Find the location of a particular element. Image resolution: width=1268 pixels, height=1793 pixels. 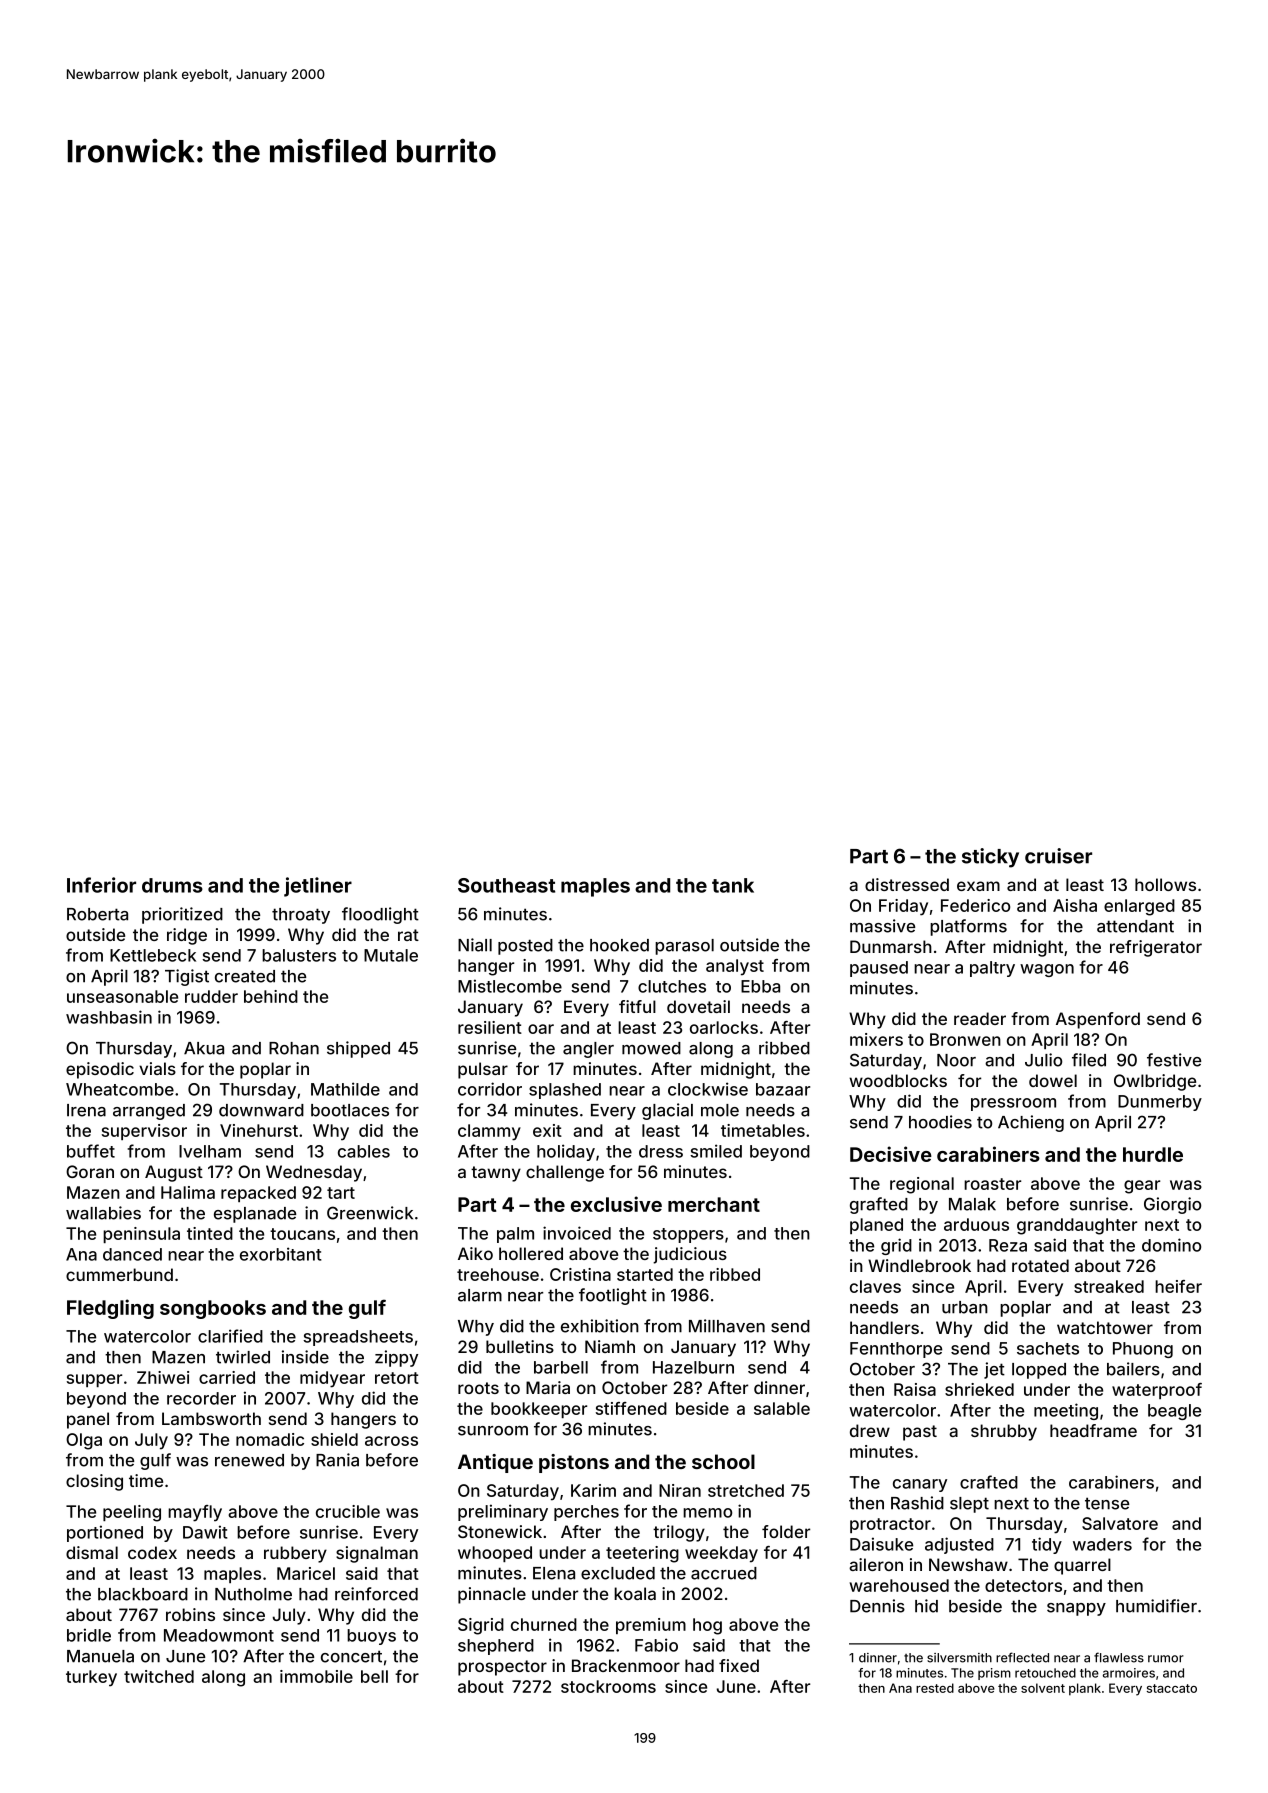

Greenwick is located at coordinates (370, 1213).
